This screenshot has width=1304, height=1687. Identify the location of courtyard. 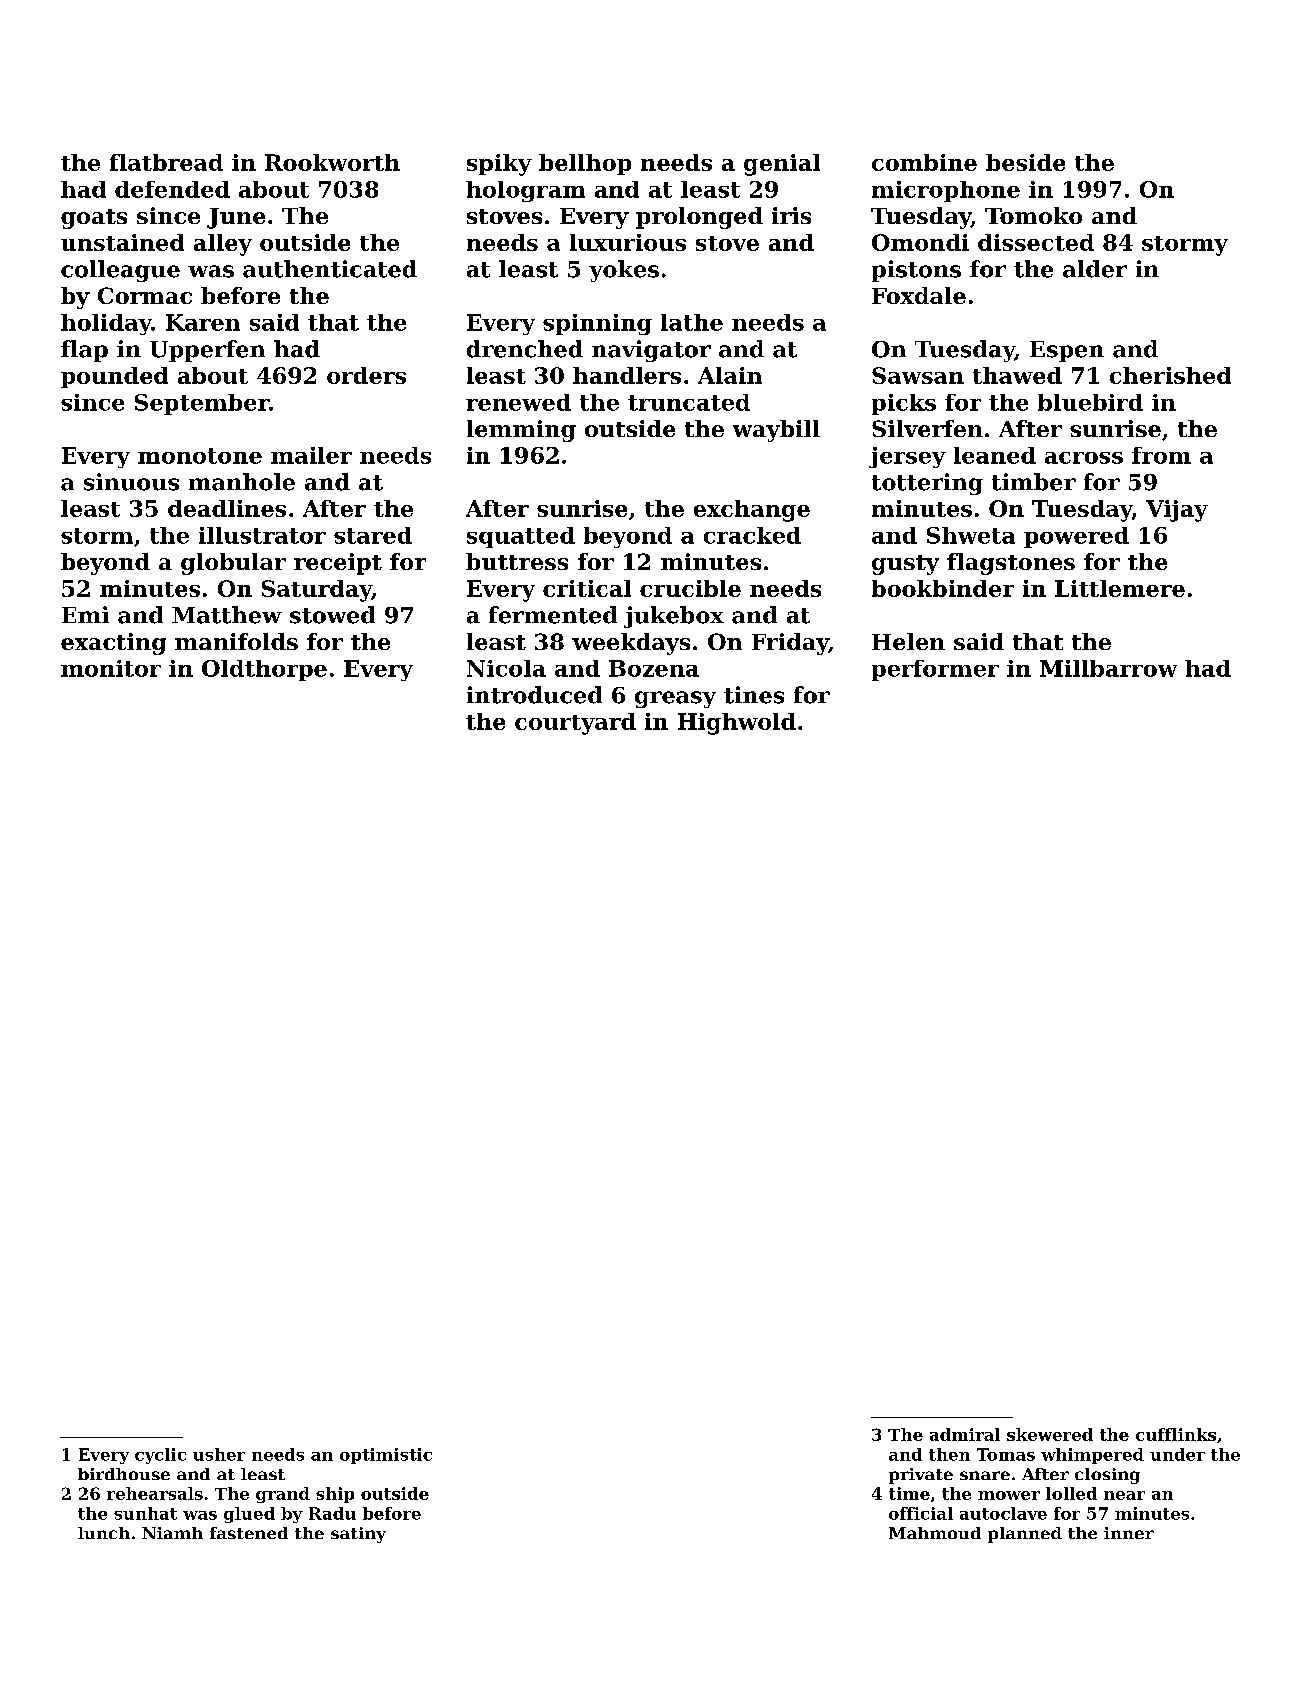
(575, 724).
